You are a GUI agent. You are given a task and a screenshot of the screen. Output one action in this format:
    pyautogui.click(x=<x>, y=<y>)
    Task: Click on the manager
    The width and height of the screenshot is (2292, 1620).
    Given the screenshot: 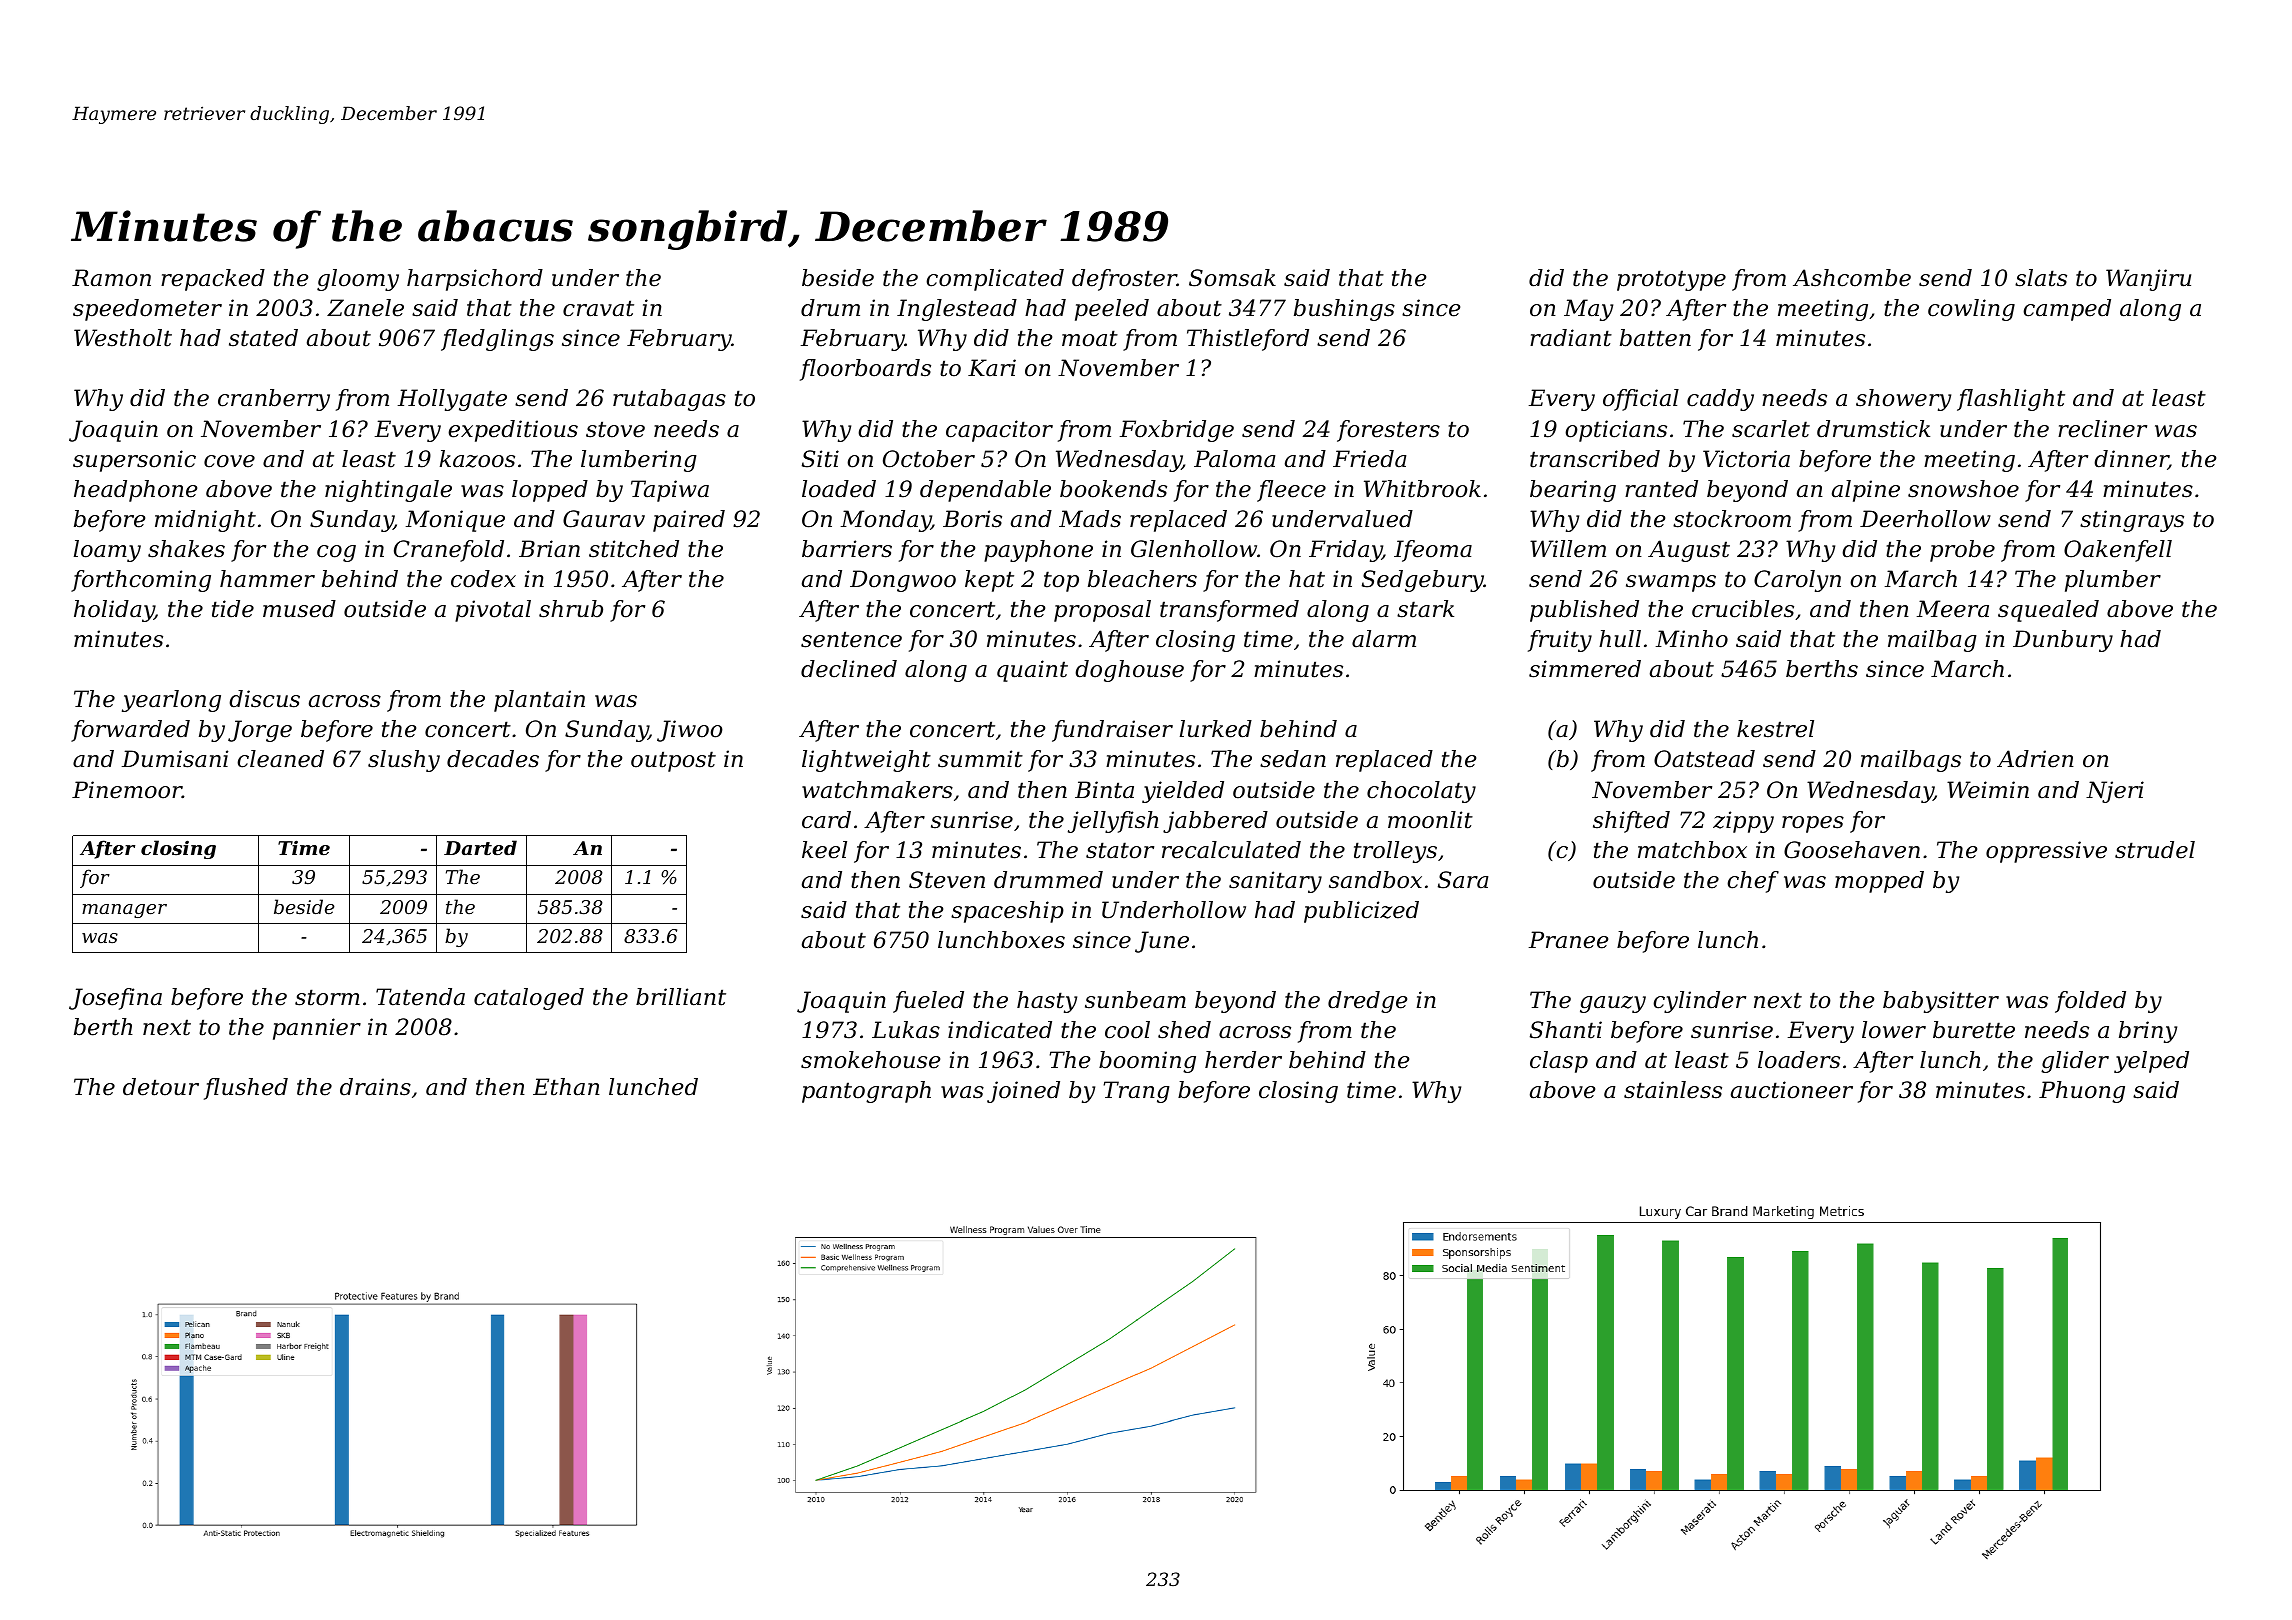 What is the action you would take?
    pyautogui.click(x=124, y=911)
